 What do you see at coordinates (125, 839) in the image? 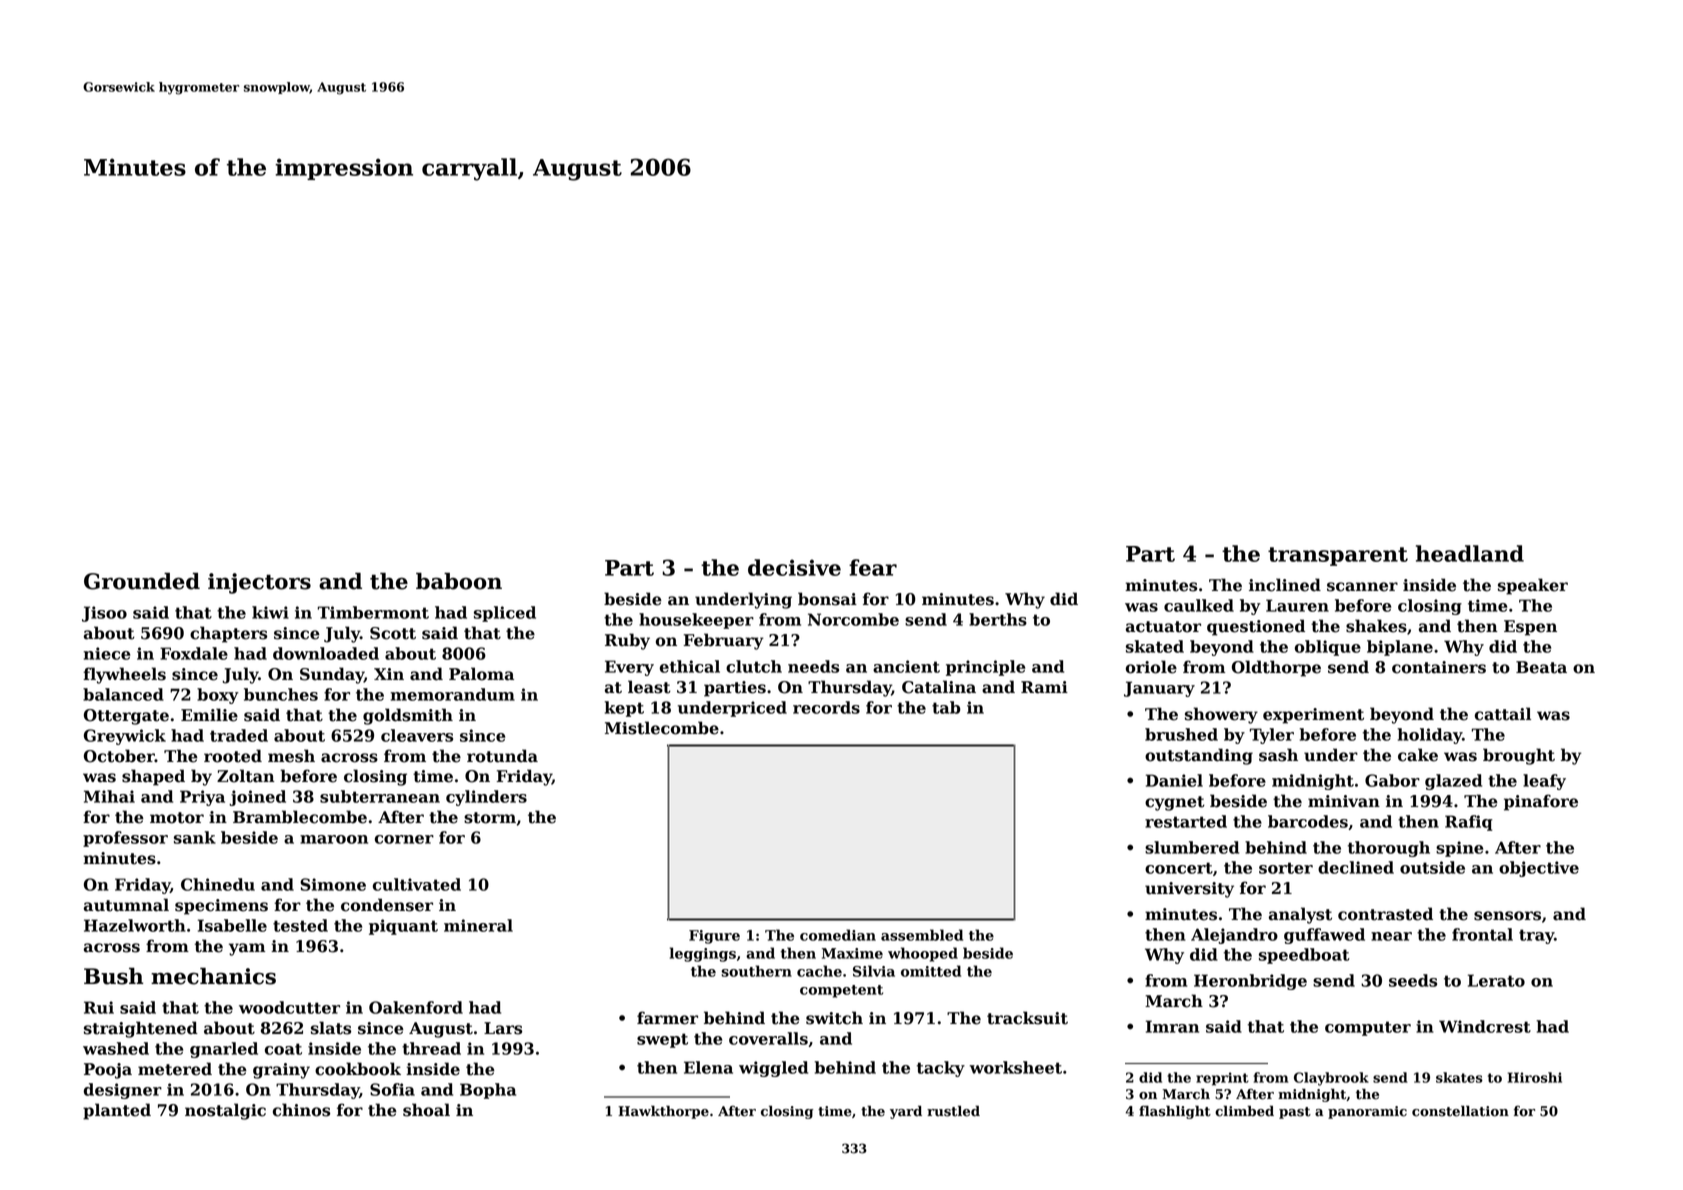
I see `professor` at bounding box center [125, 839].
